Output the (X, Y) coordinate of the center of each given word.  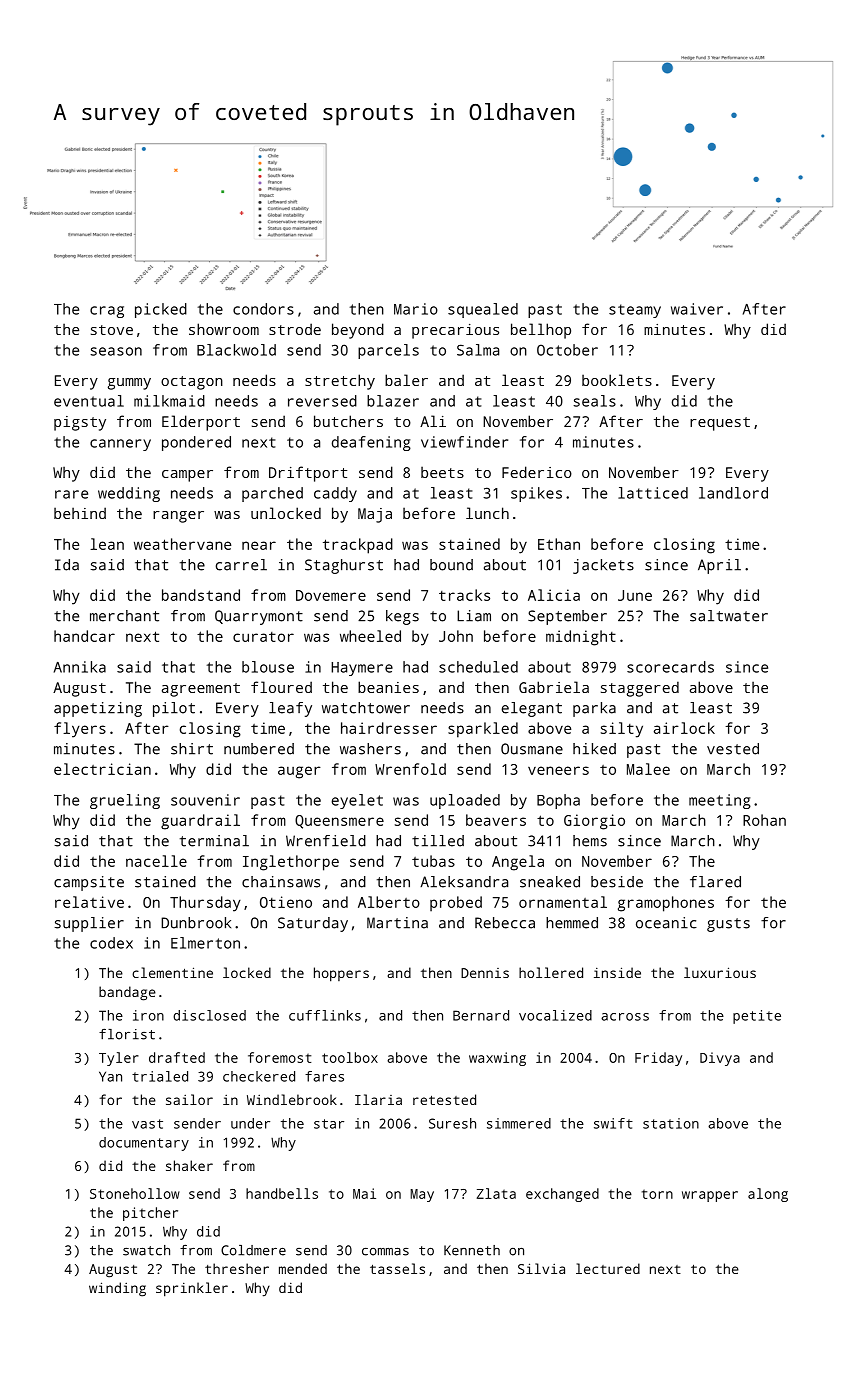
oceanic (666, 923)
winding (117, 1289)
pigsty (80, 423)
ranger (178, 517)
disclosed (209, 1015)
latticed (653, 493)
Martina (397, 923)
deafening (371, 443)
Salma (478, 350)
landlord (733, 493)
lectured (608, 1268)
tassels (397, 1268)
